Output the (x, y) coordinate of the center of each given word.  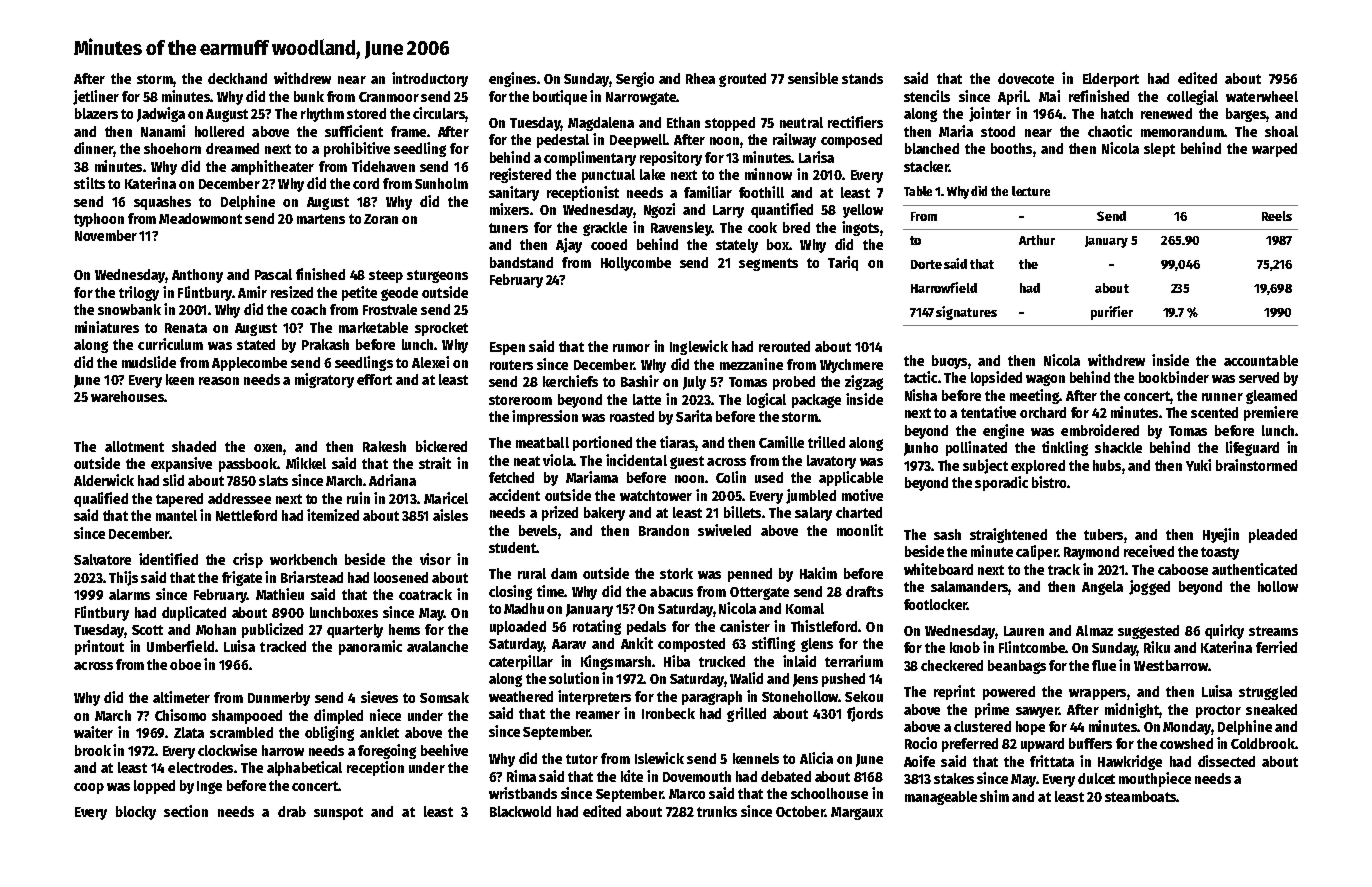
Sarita (694, 416)
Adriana (392, 480)
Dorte (926, 264)
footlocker (935, 604)
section (186, 811)
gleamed (1271, 397)
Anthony (197, 276)
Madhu (524, 608)
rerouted (784, 346)
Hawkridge (1130, 762)
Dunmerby (279, 699)
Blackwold (520, 811)
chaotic (1110, 131)
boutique (560, 97)
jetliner (96, 97)
